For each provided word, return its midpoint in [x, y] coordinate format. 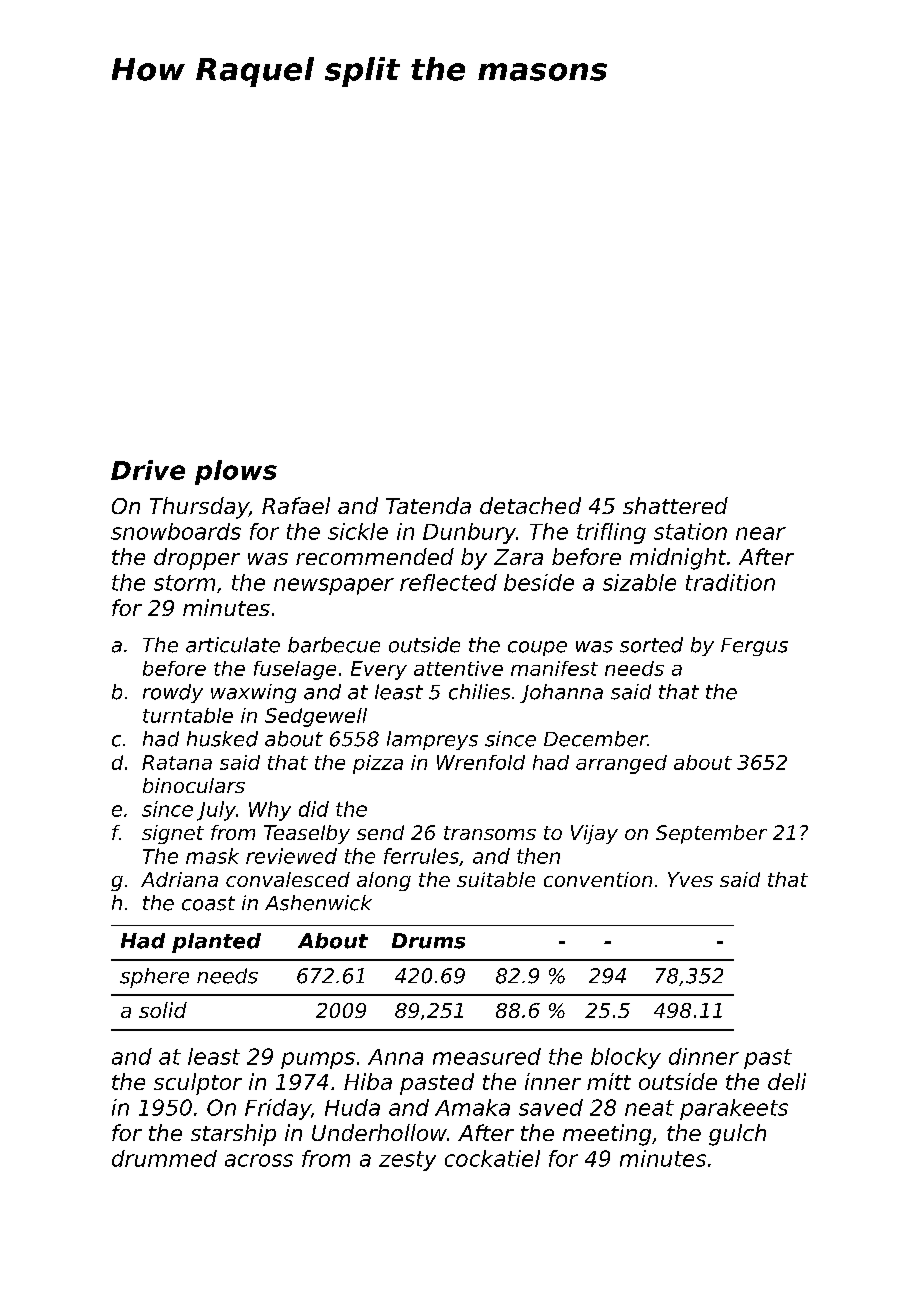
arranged [621, 764]
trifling [611, 533]
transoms [490, 833]
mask [212, 856]
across [259, 1160]
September [711, 834]
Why [270, 811]
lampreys [432, 740]
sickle [358, 531]
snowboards [176, 531]
